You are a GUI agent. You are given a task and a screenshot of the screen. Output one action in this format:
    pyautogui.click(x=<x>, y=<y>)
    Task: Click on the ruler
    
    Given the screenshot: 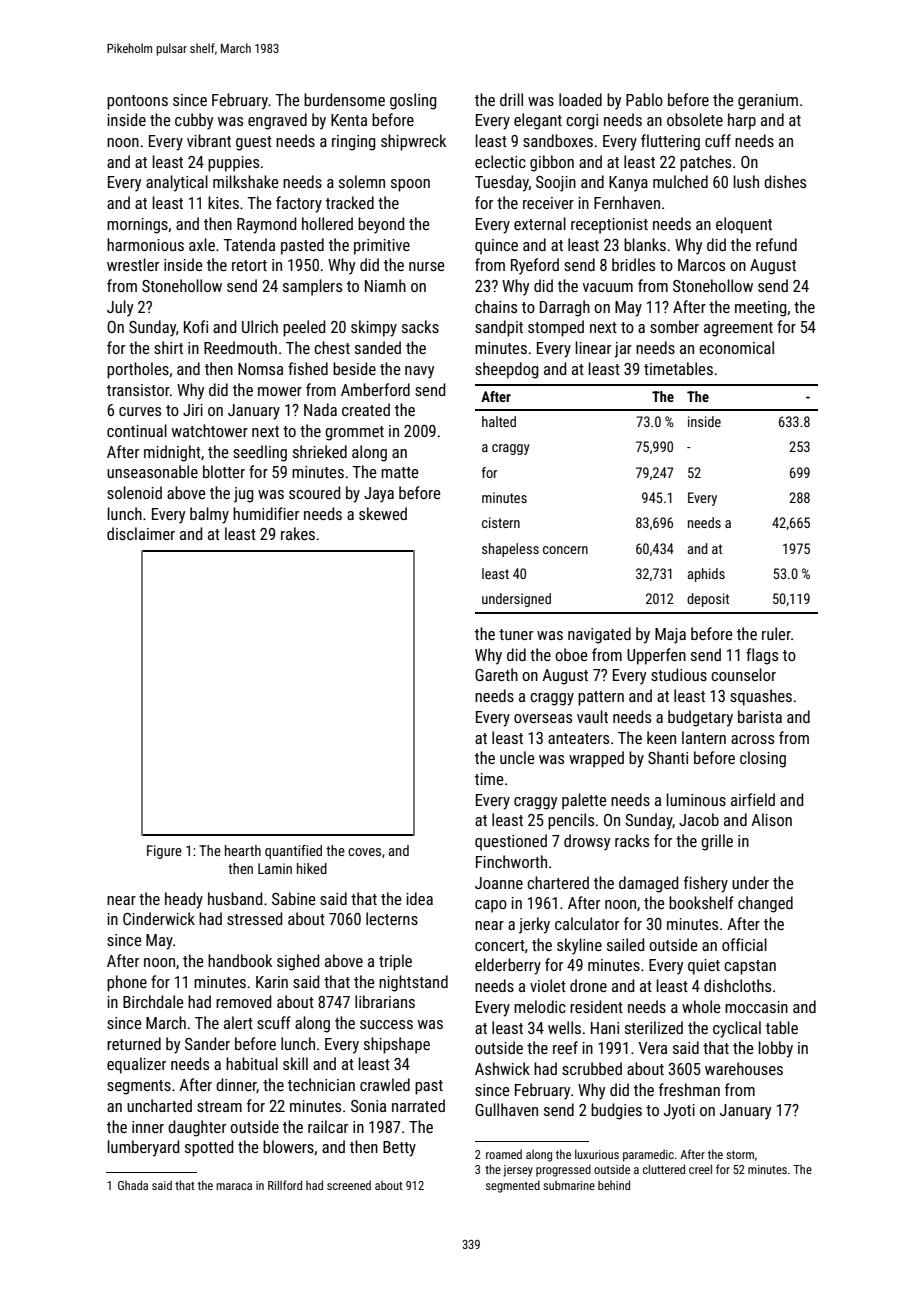 What is the action you would take?
    pyautogui.click(x=776, y=633)
